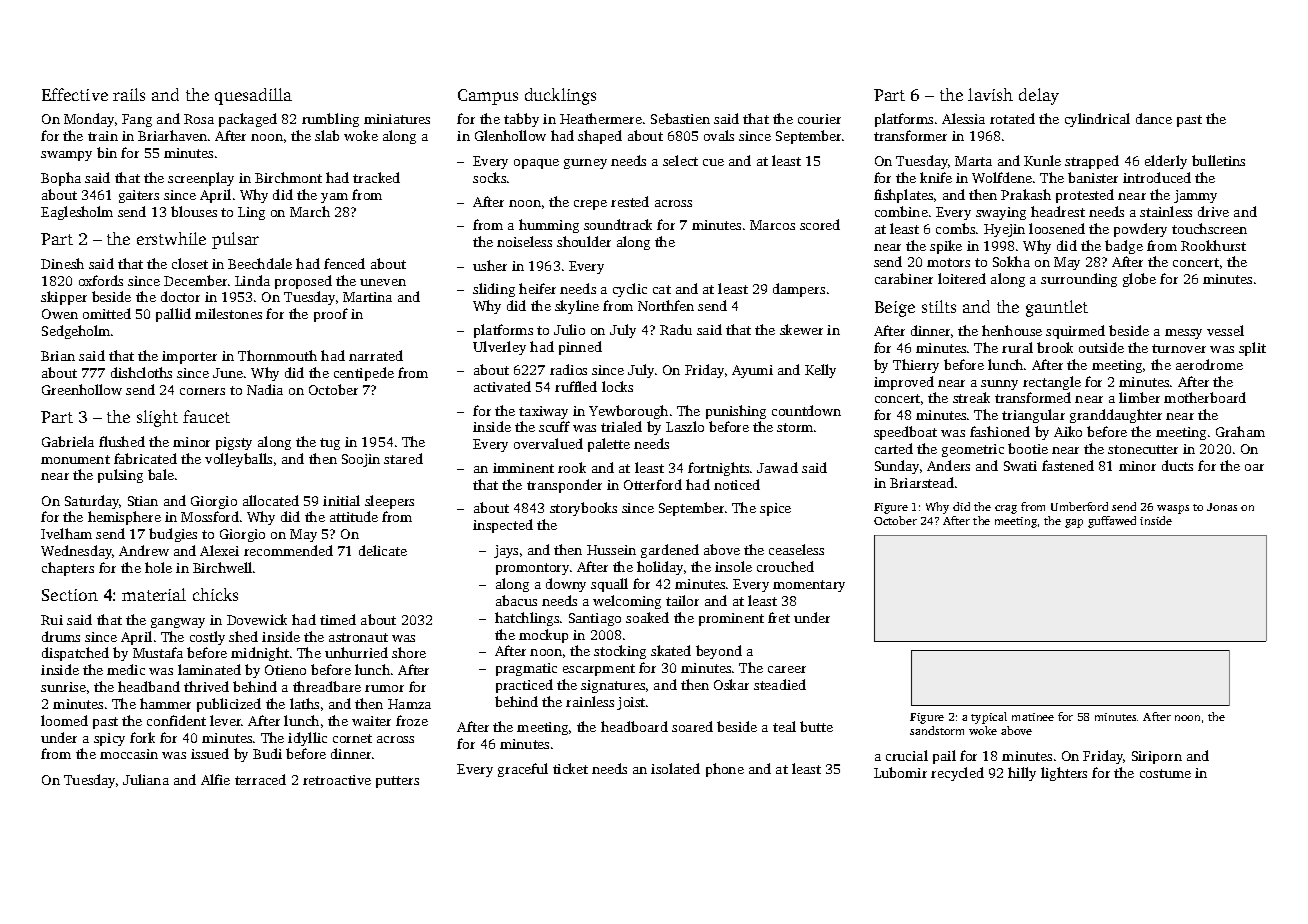  Describe the element at coordinates (215, 779) in the document. I see `Alfie` at that location.
